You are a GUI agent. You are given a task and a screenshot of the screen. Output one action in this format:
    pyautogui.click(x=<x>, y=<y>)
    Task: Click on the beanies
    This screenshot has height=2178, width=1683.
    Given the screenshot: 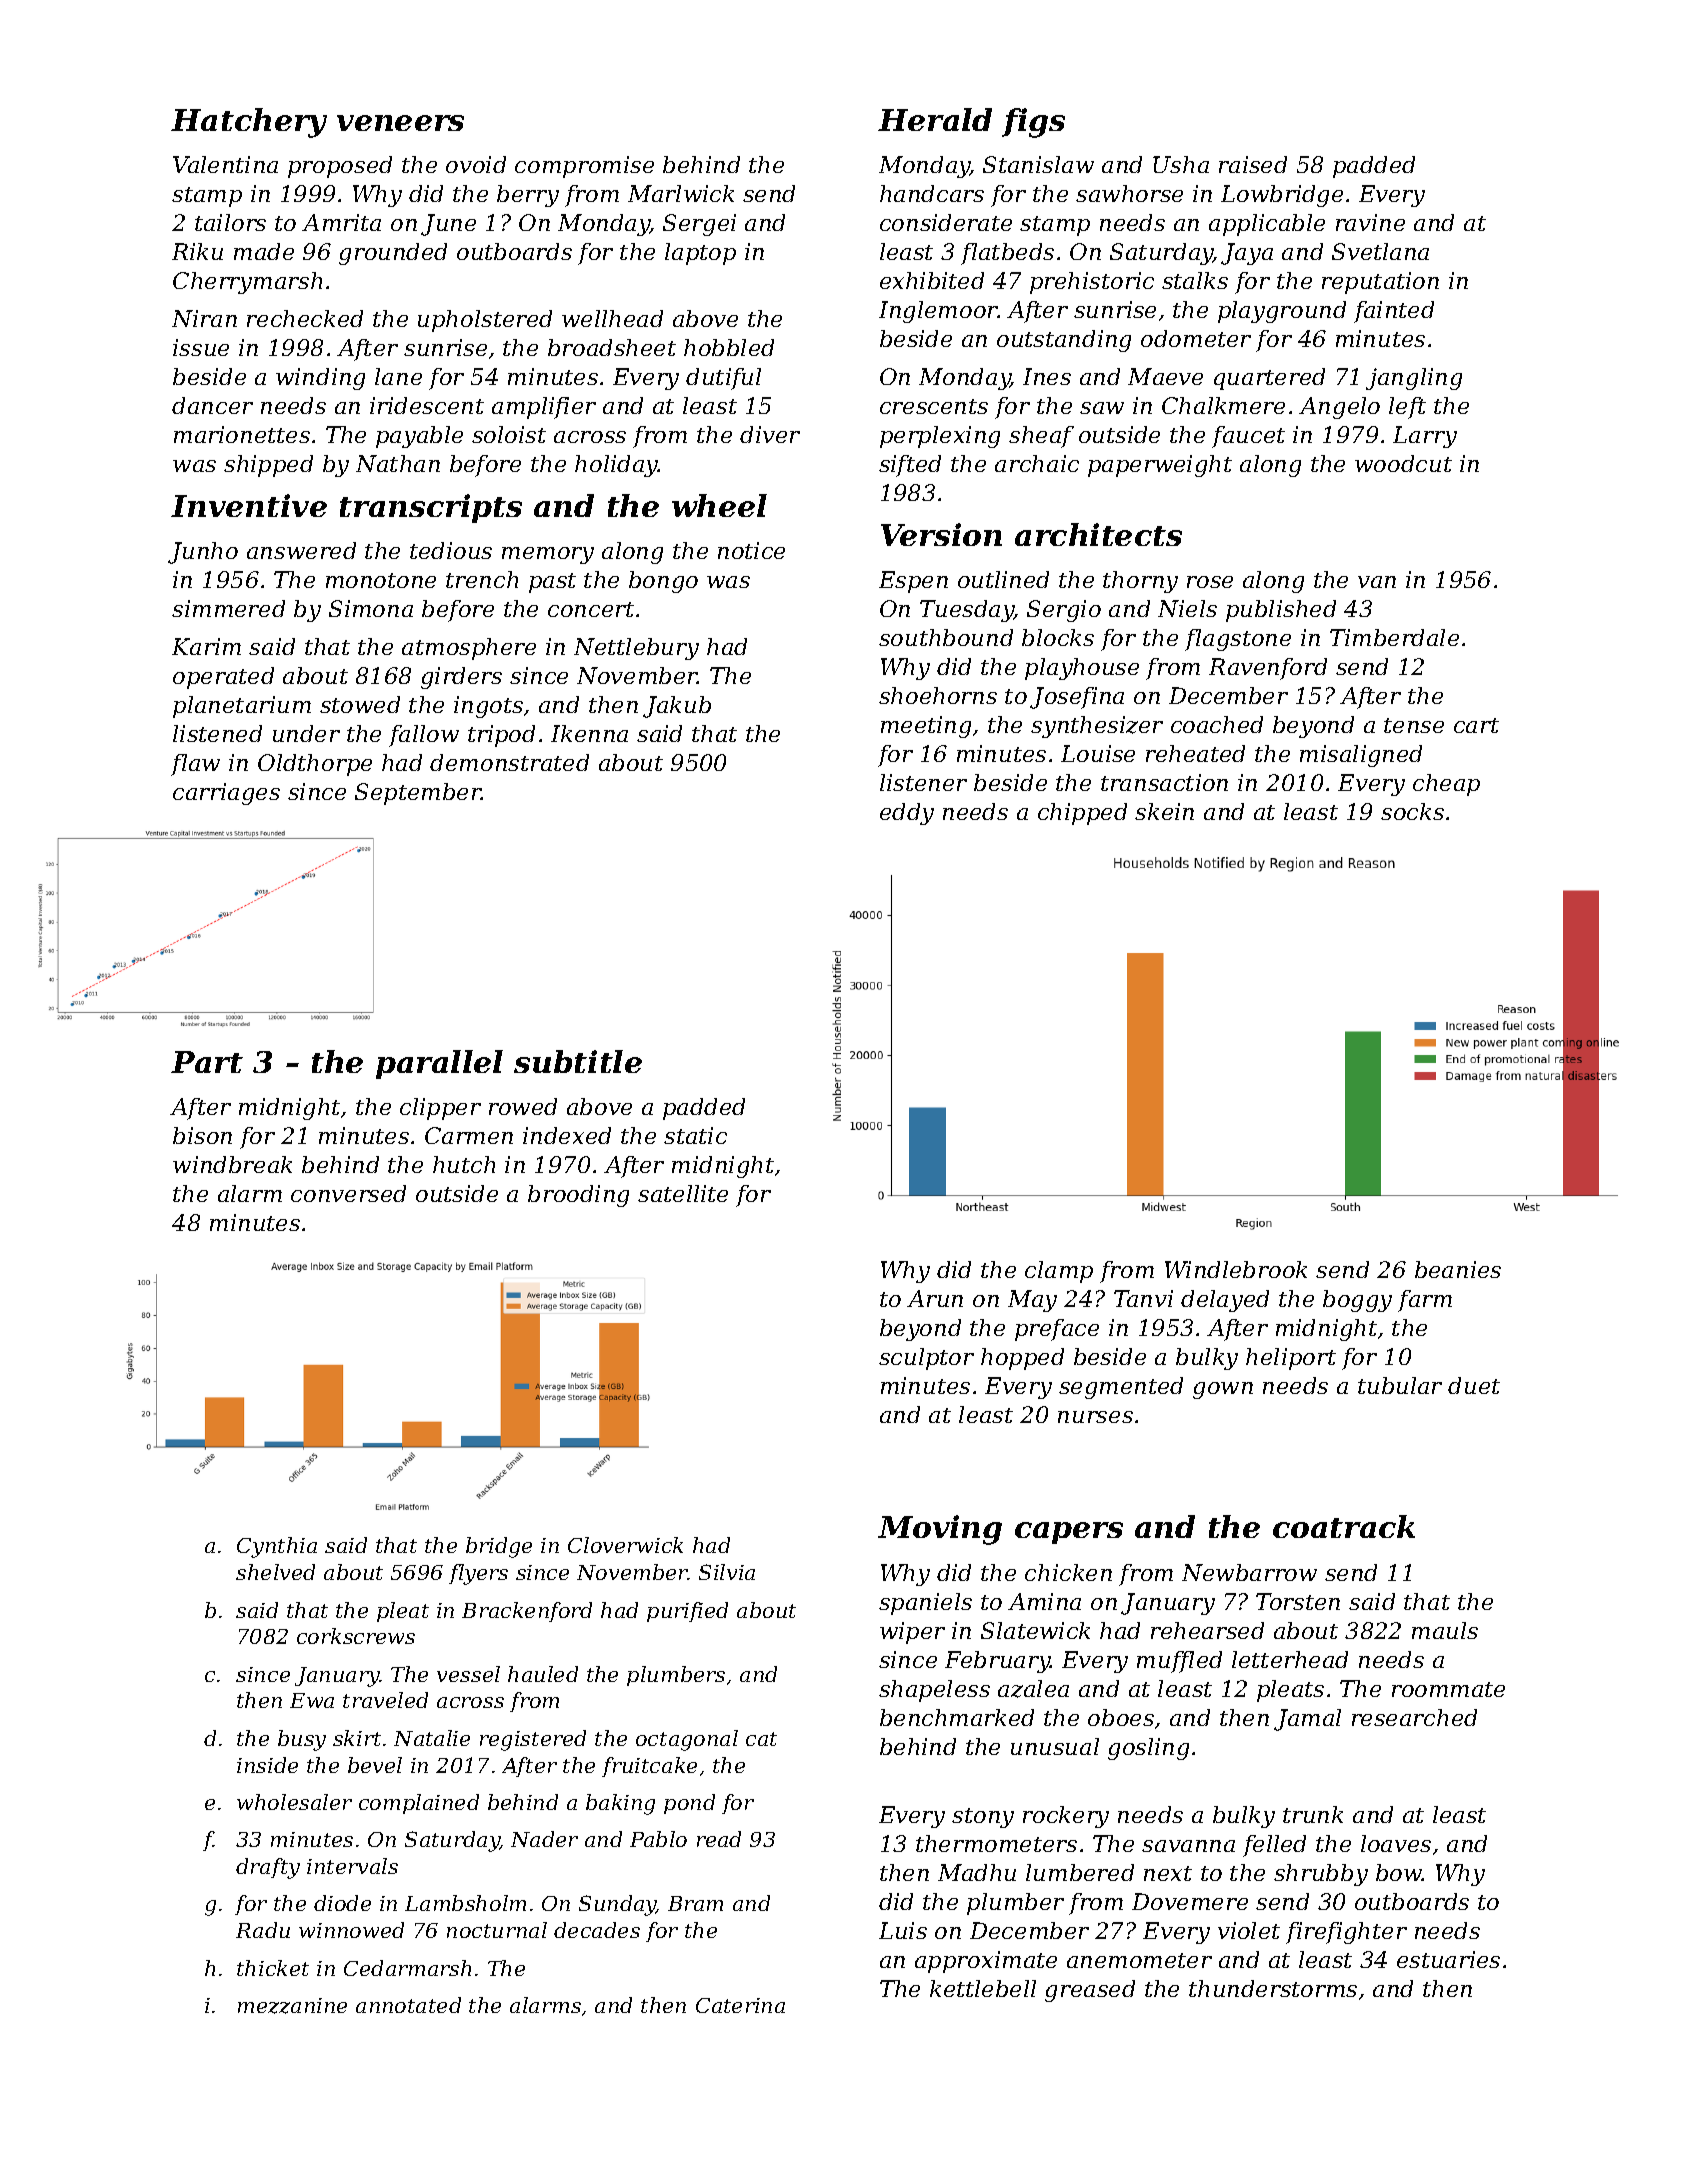 What is the action you would take?
    pyautogui.click(x=1458, y=1269)
